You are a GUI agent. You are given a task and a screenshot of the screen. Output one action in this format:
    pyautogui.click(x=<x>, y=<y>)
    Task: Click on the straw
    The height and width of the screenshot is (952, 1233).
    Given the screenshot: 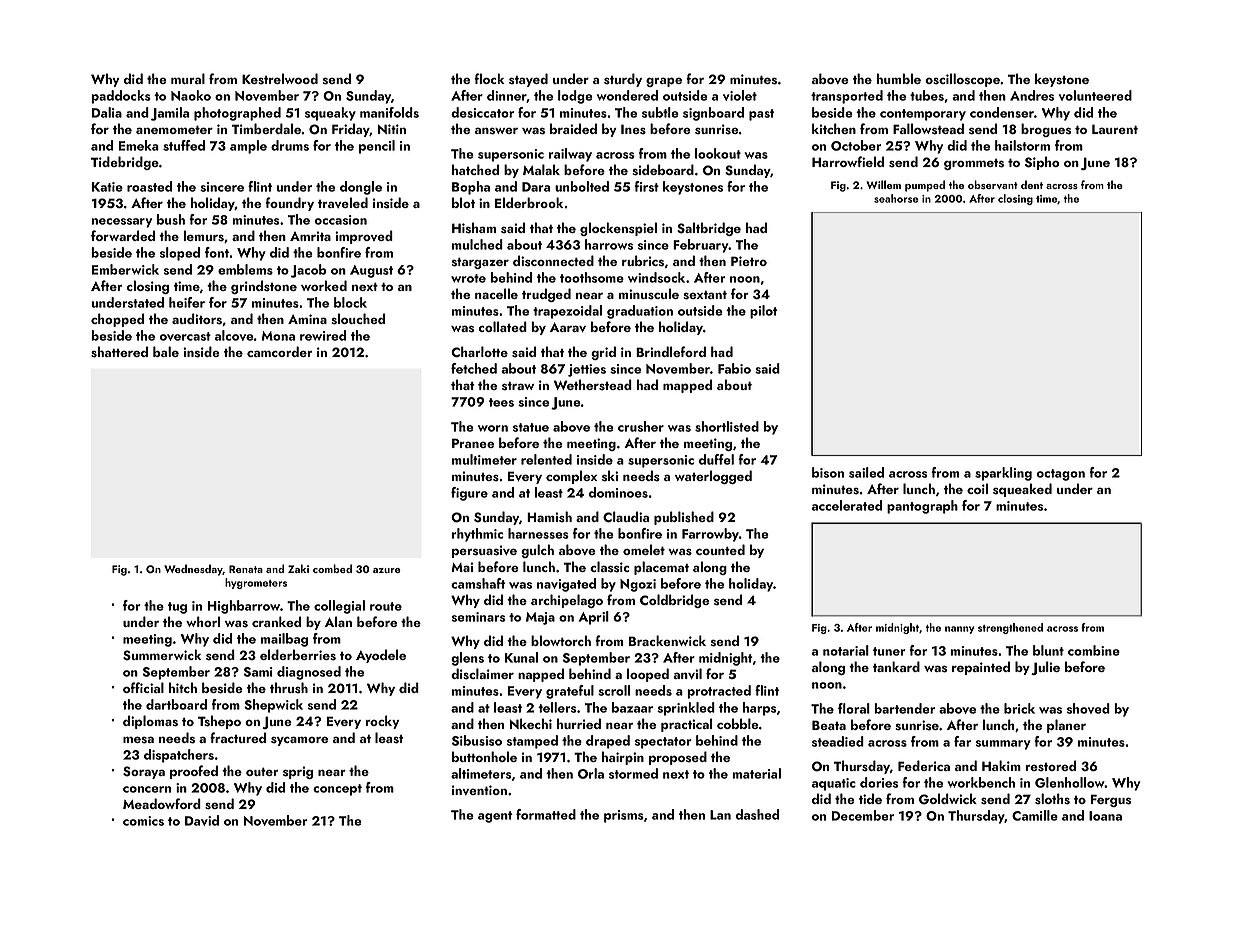 What is the action you would take?
    pyautogui.click(x=518, y=386)
